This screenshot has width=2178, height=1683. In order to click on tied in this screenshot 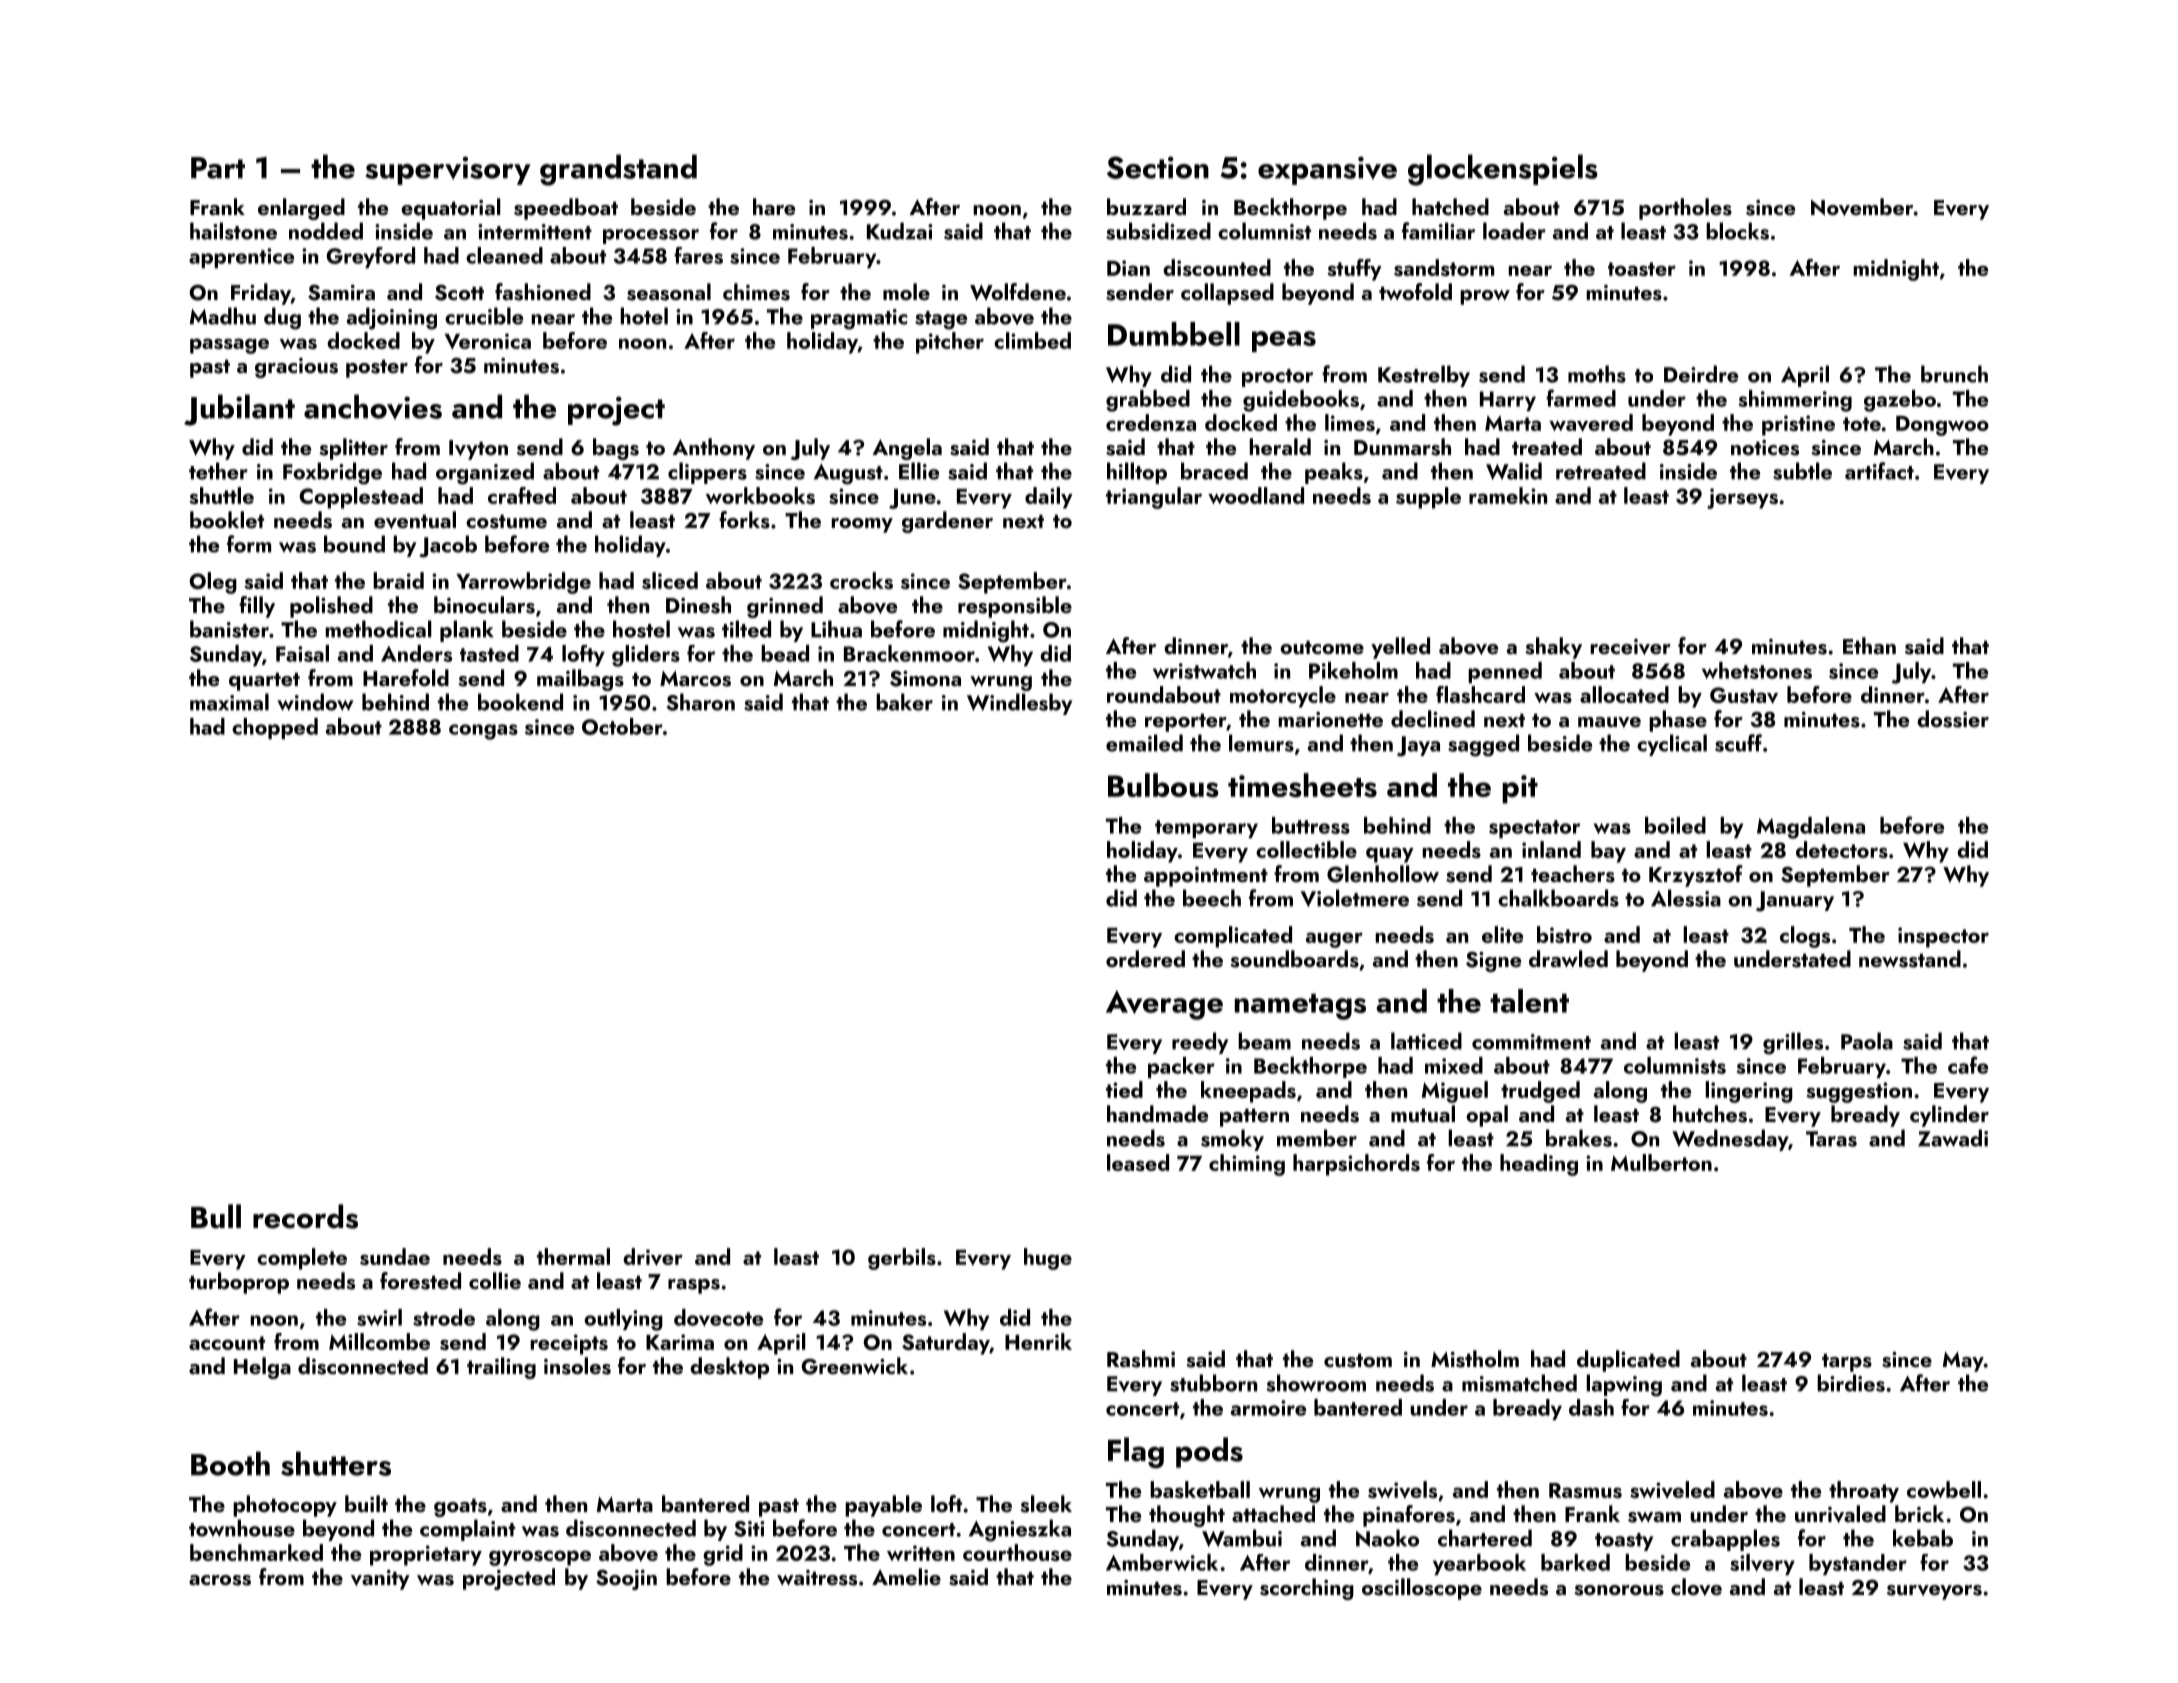, I will do `click(1124, 1089)`.
